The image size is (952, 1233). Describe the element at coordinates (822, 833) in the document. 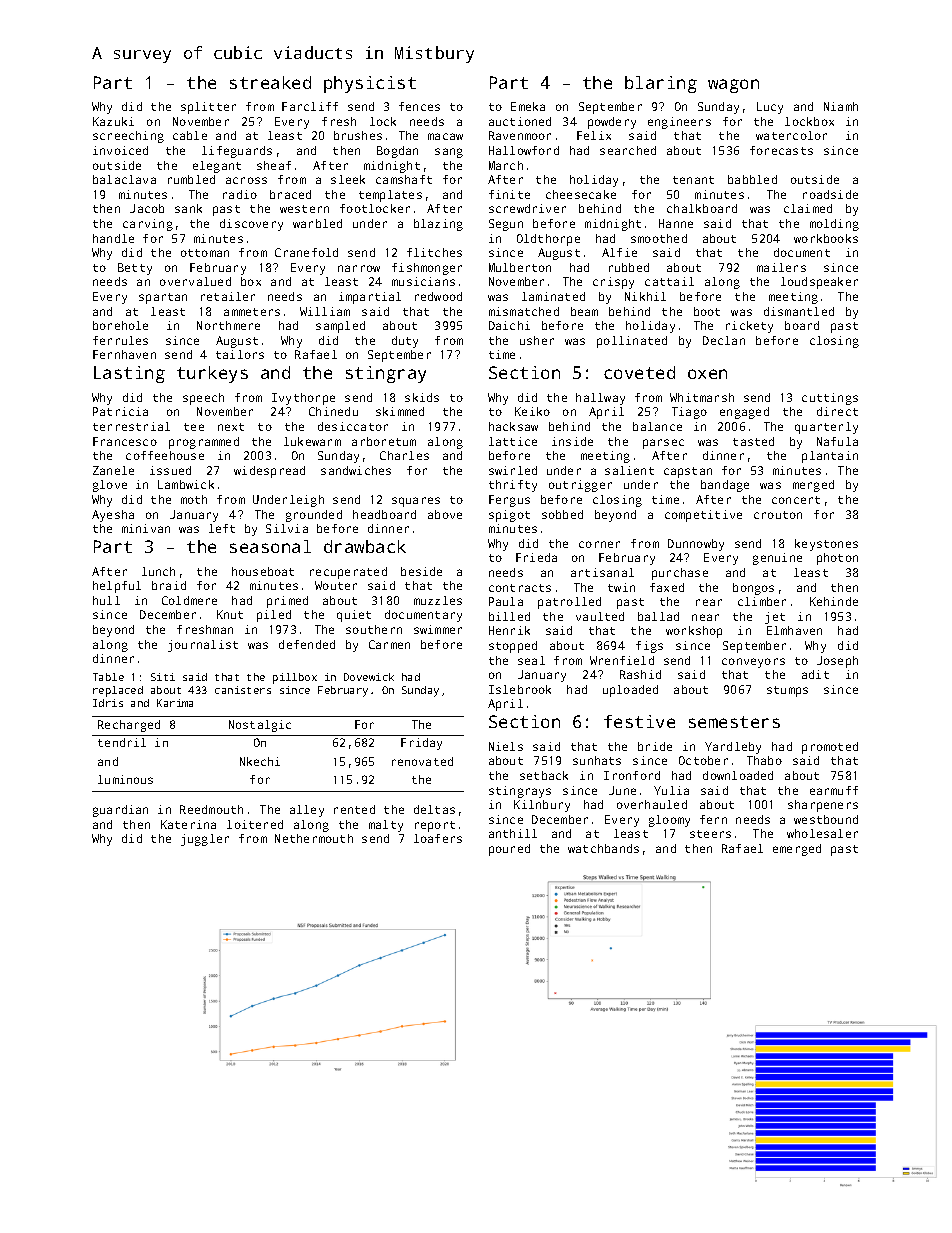

I see `wholesaler` at that location.
